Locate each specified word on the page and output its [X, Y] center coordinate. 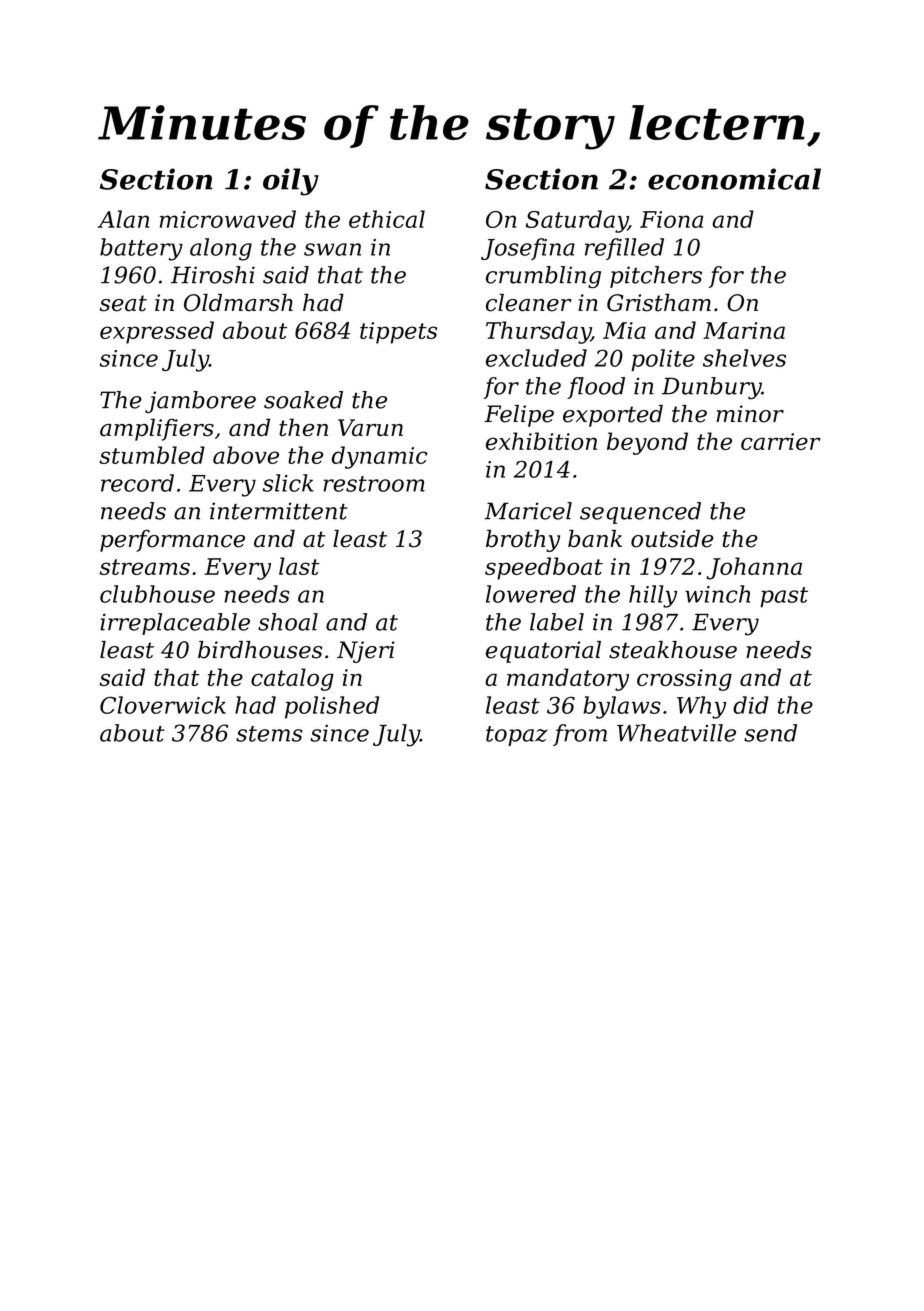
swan [332, 249]
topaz [517, 736]
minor [750, 414]
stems [269, 734]
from [580, 735]
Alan [123, 219]
